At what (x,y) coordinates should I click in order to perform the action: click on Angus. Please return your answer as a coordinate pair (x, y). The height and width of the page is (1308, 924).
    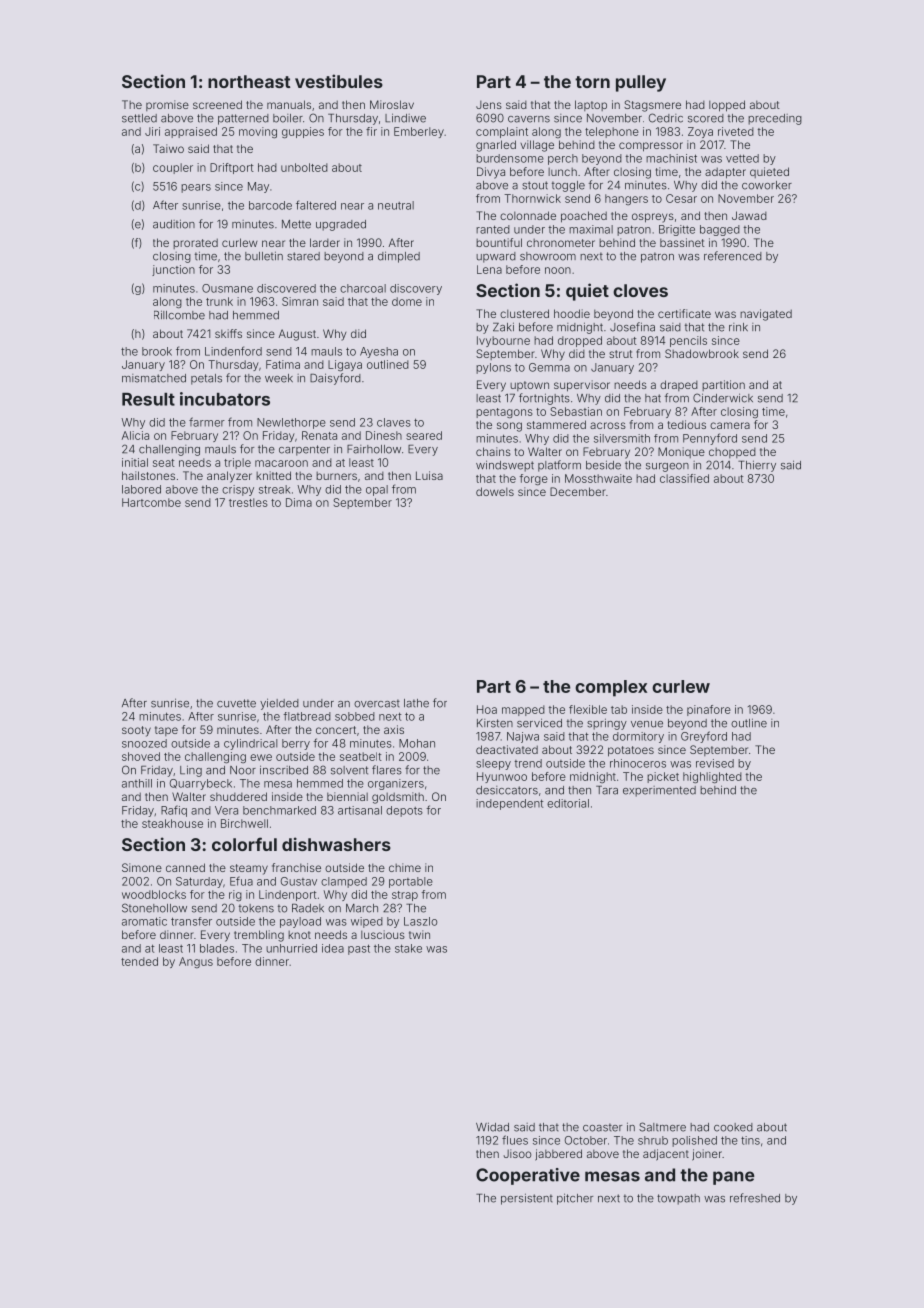
    Looking at the image, I should click on (196, 962).
